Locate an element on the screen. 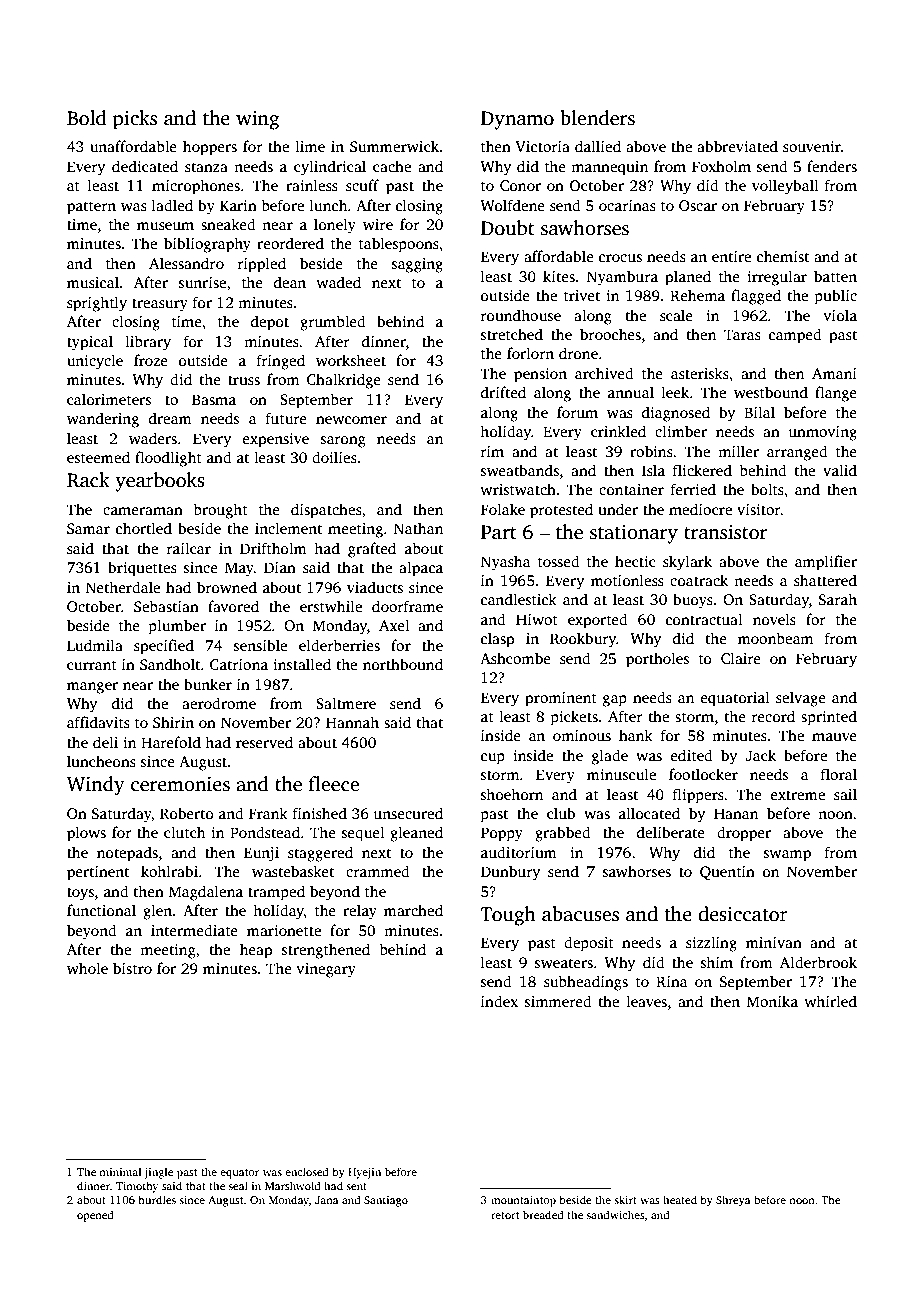 Image resolution: width=924 pixels, height=1308 pixels. leaves is located at coordinates (646, 1001).
